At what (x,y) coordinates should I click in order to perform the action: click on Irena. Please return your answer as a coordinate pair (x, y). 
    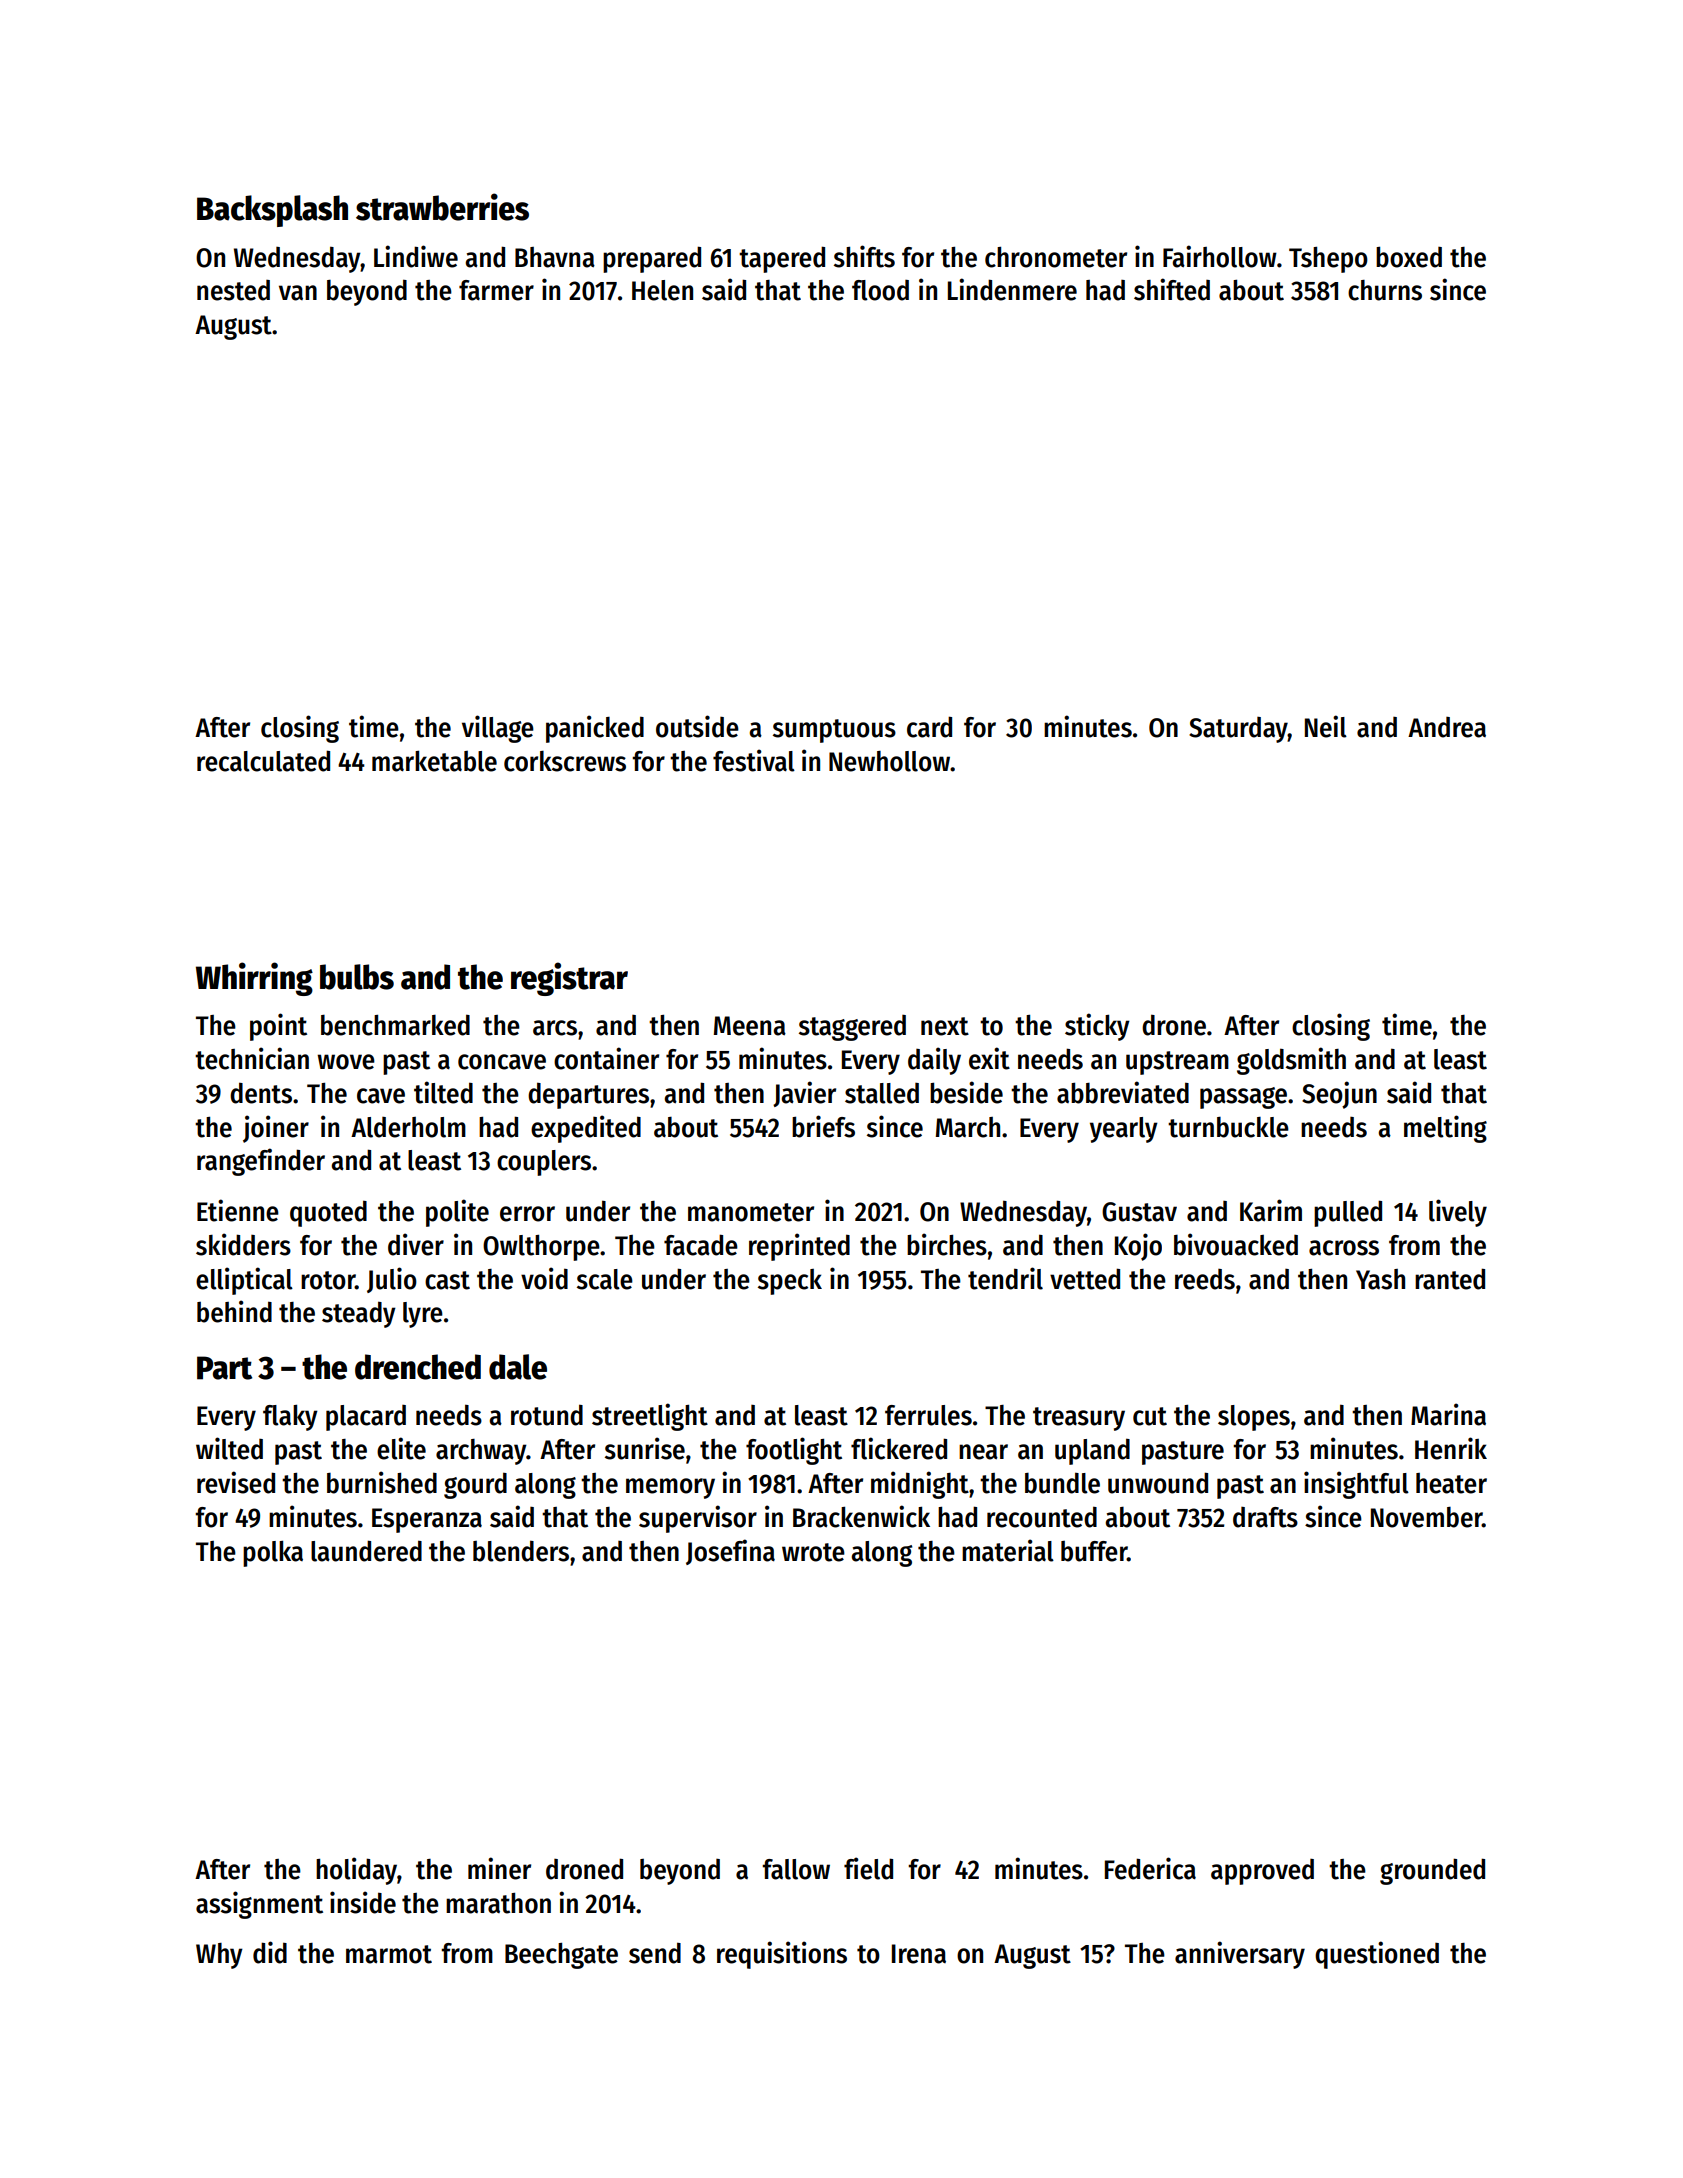
    Looking at the image, I should click on (919, 1954).
